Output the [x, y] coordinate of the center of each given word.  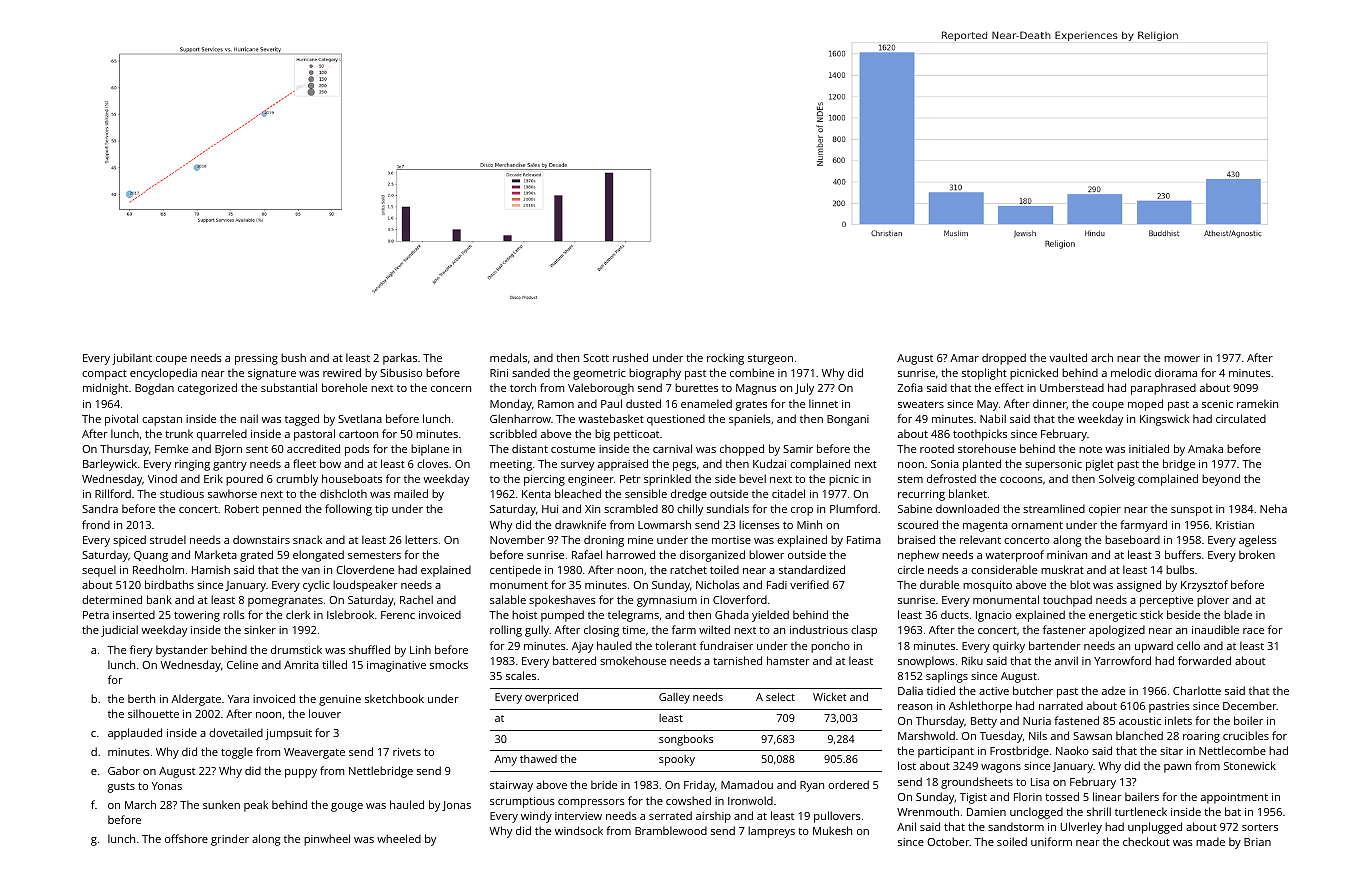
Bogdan [154, 389]
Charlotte [1197, 690]
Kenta [536, 494]
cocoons [1021, 480]
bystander [182, 651]
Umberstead [1072, 387]
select [780, 697]
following [348, 510]
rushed [630, 357]
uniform [1051, 841]
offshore [186, 838]
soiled [1012, 841]
